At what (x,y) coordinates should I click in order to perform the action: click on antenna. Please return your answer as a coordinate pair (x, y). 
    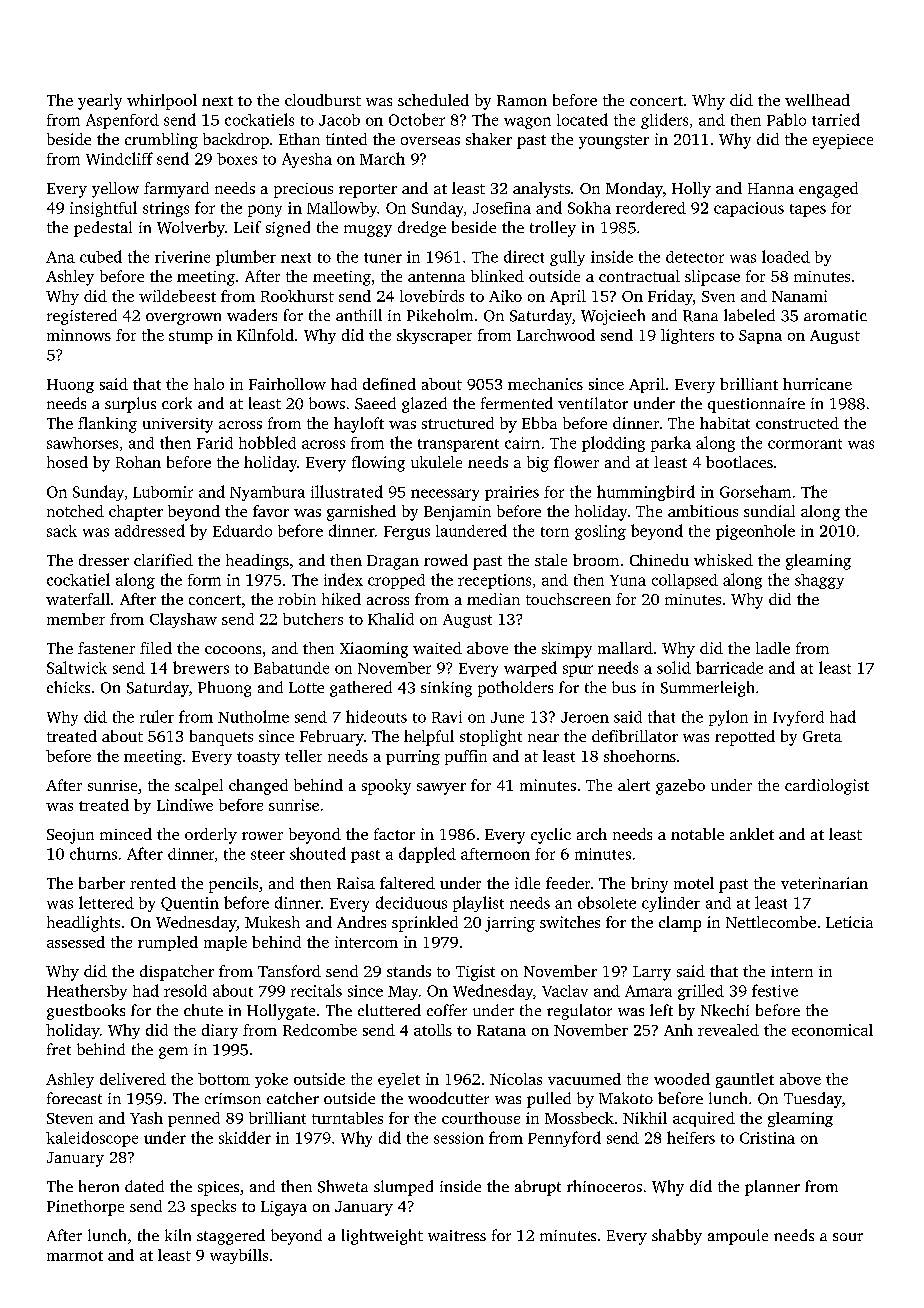
    Looking at the image, I should click on (436, 277).
